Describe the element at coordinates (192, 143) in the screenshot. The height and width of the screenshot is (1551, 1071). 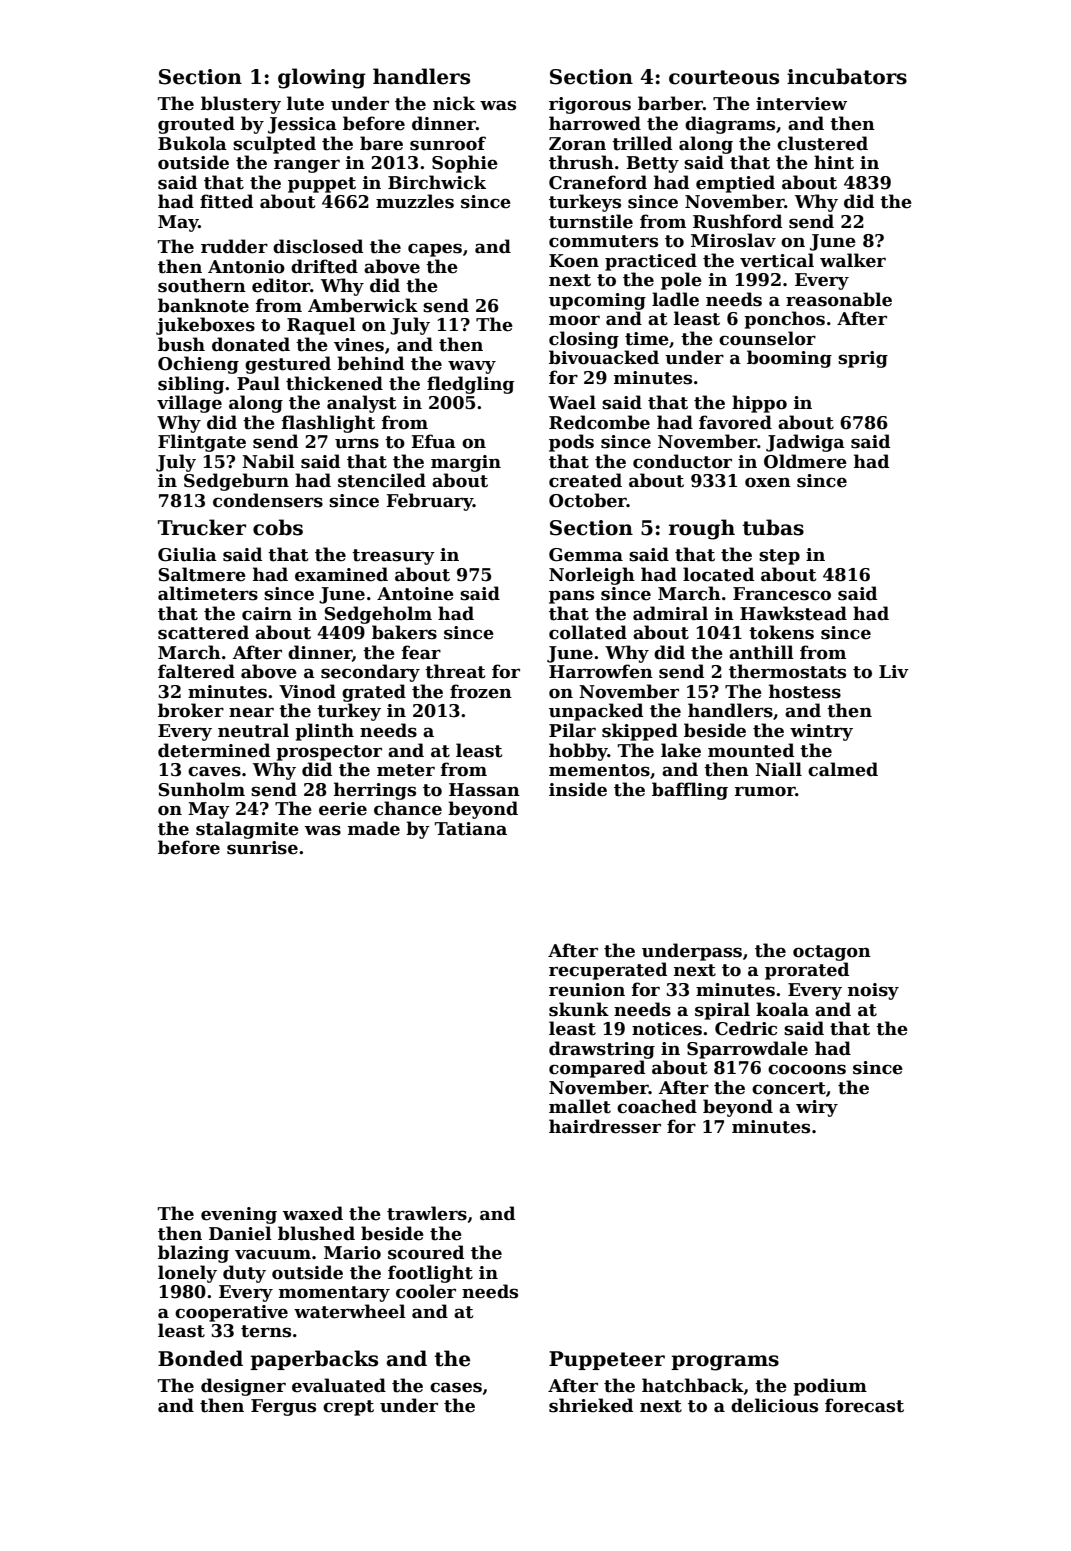
I see `Bukola` at that location.
